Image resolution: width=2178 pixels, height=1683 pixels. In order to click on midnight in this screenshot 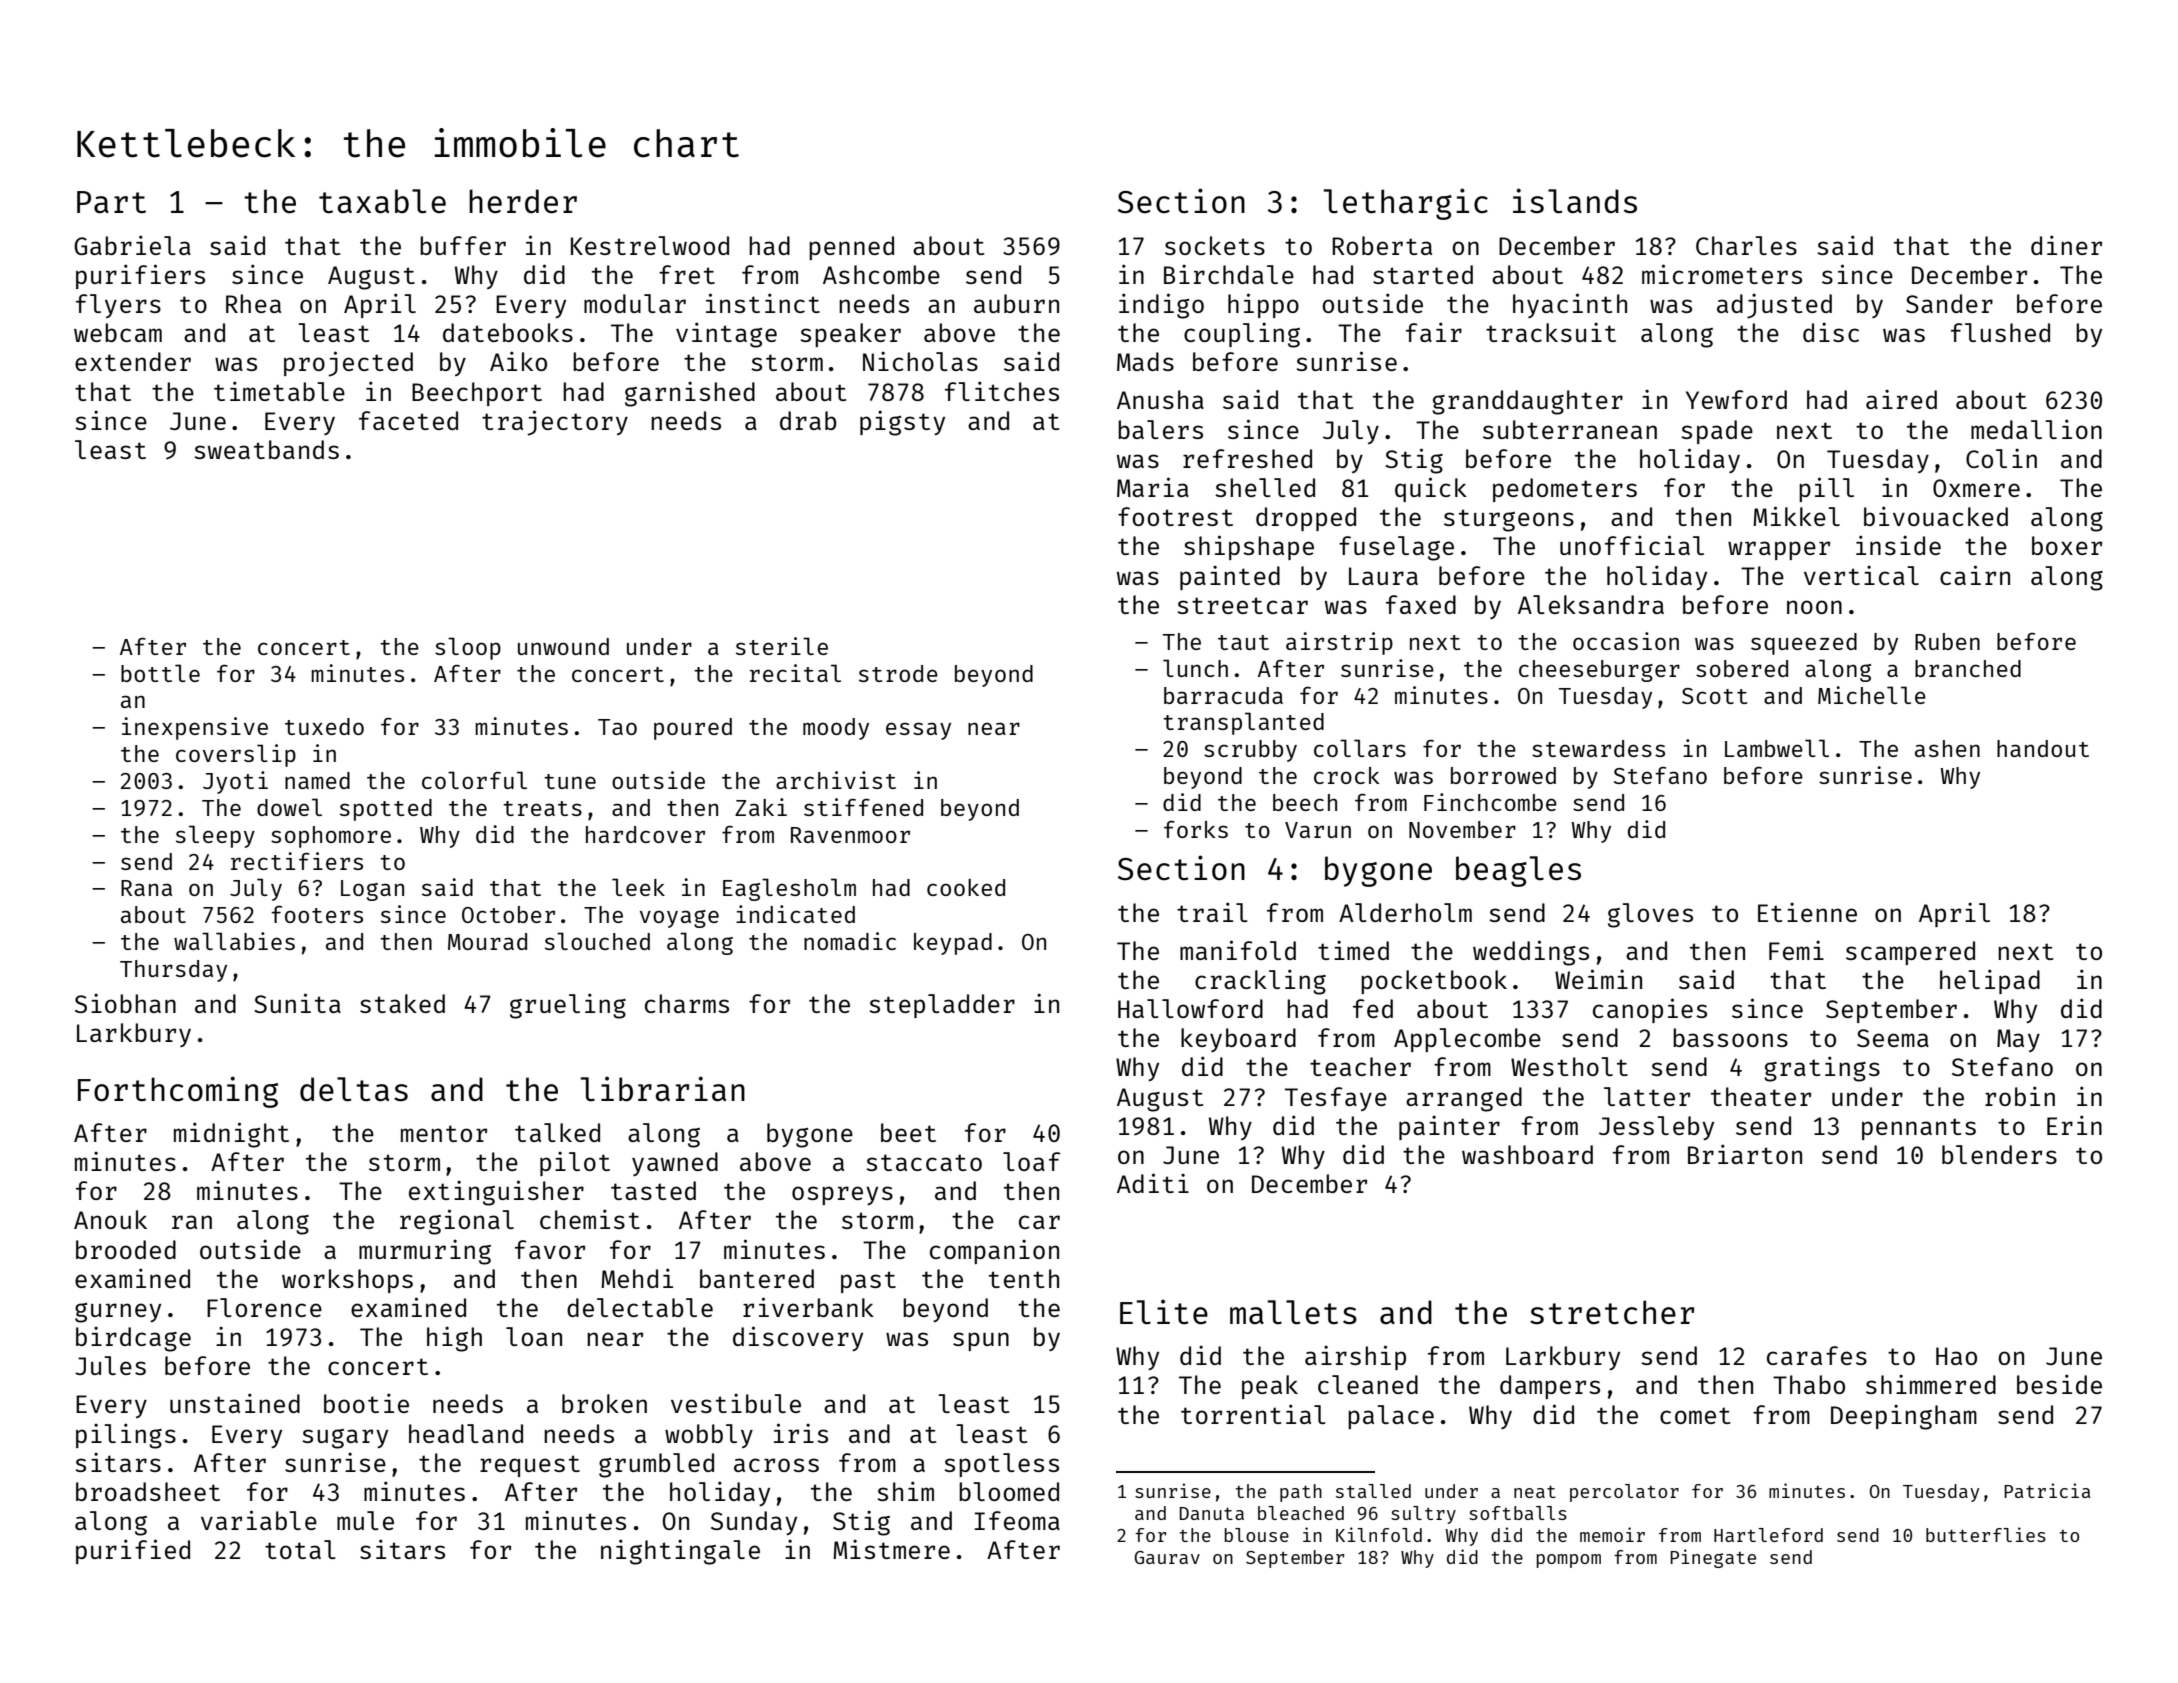, I will do `click(231, 1135)`.
